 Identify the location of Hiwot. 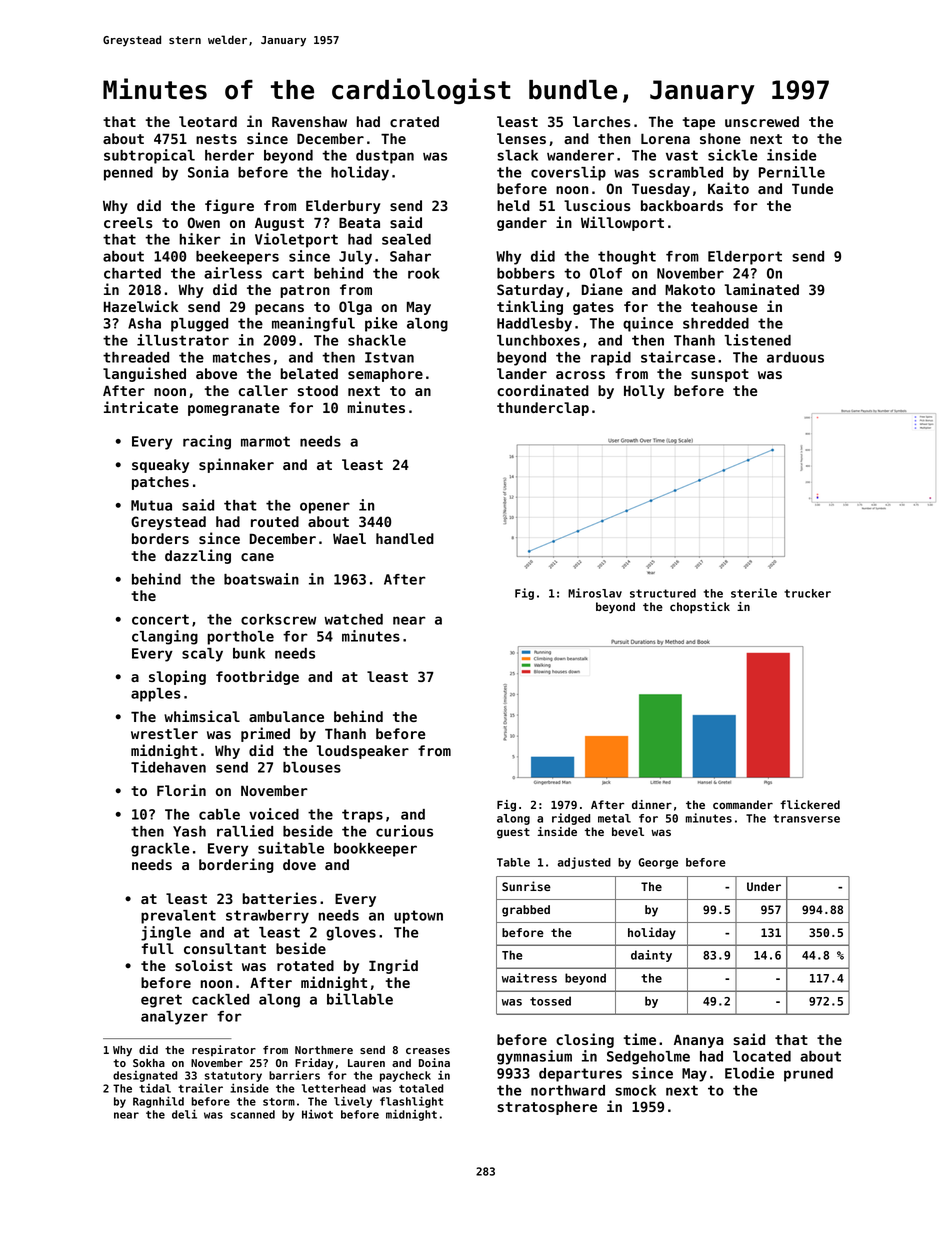
(317, 1114).
